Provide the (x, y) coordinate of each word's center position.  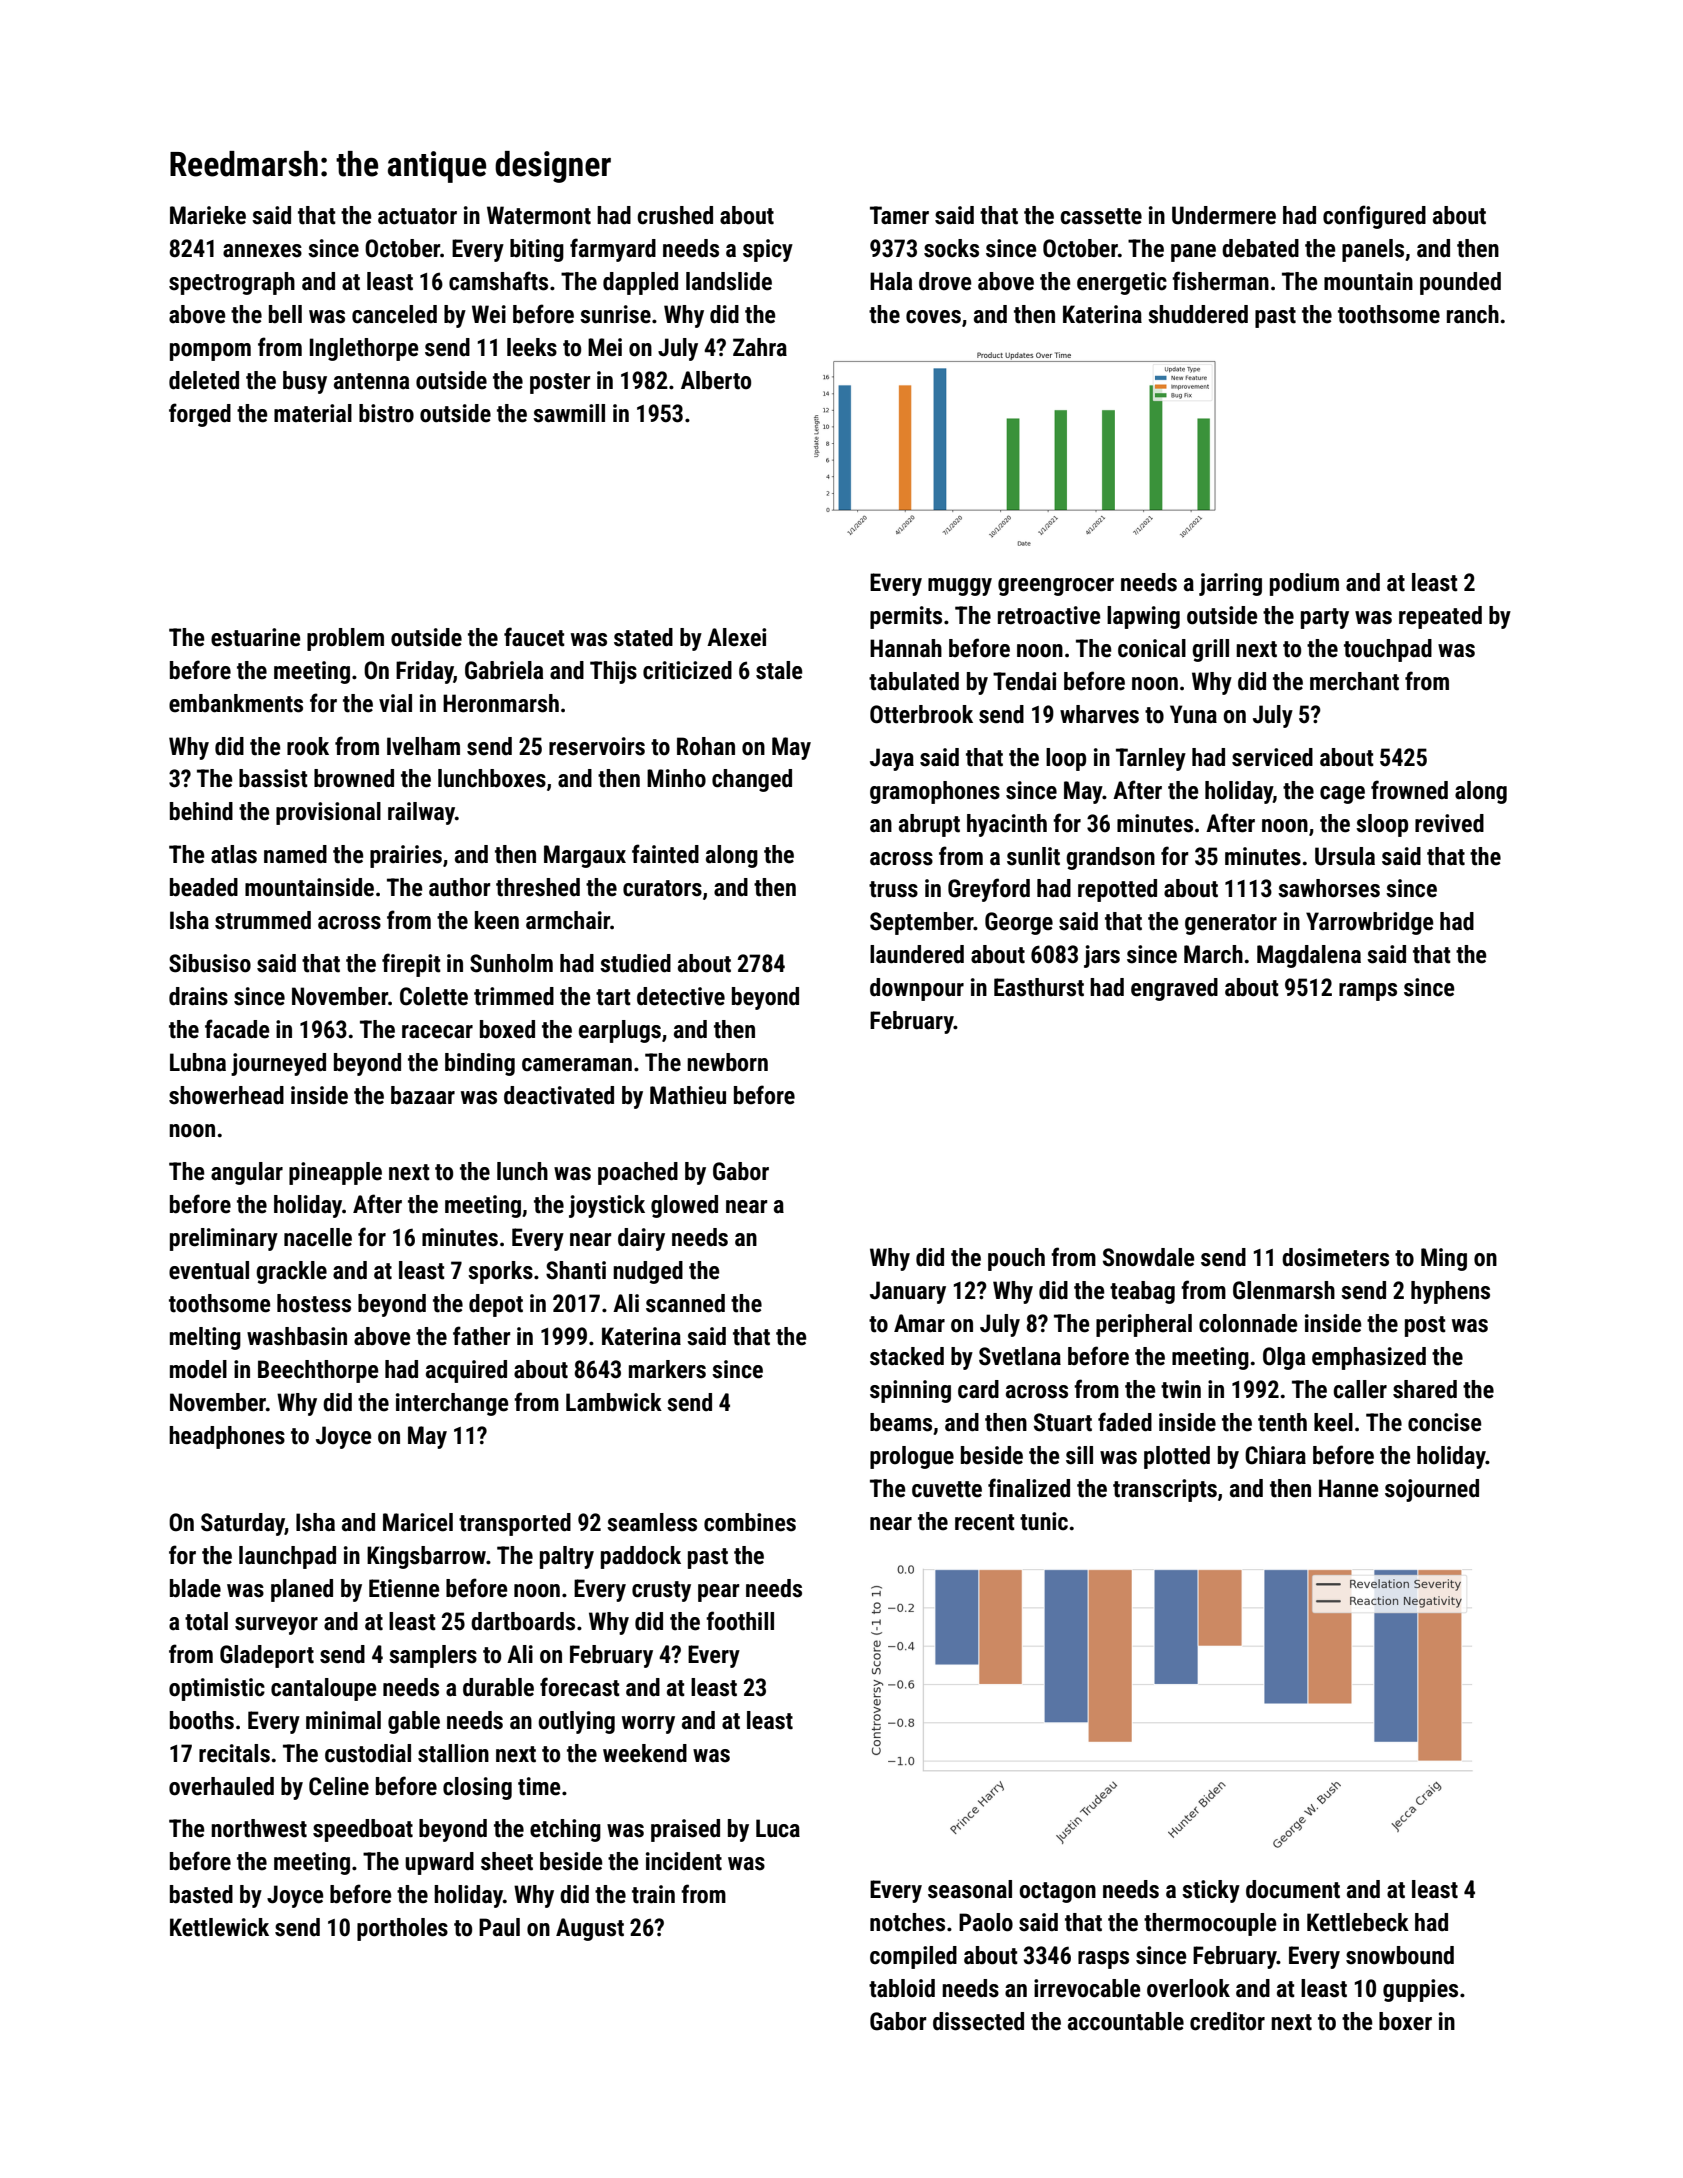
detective (681, 996)
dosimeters (1335, 1257)
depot (496, 1305)
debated (1260, 248)
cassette (1101, 216)
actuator (417, 216)
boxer (1405, 2021)
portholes (402, 1929)
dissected (978, 2021)
